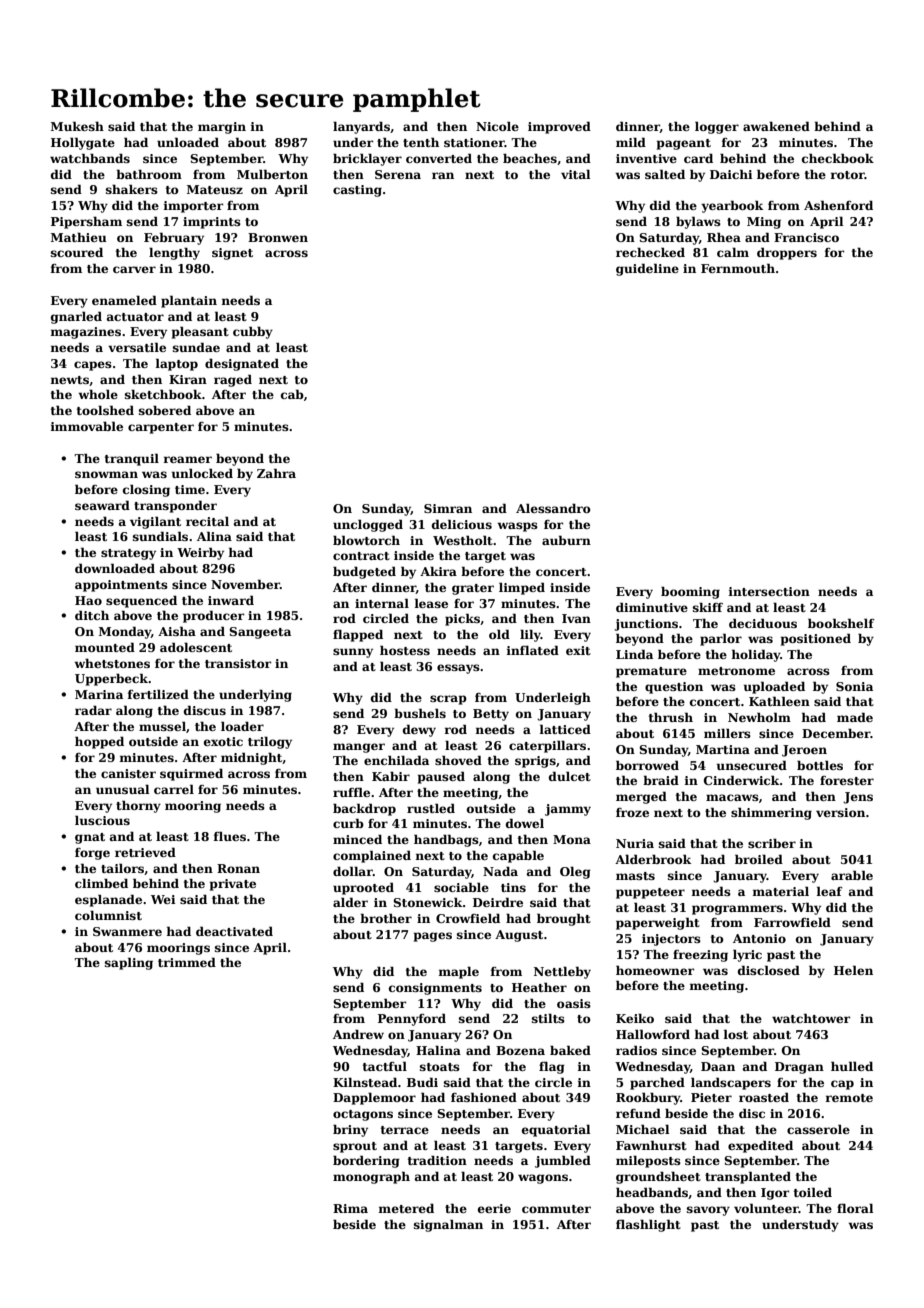  What do you see at coordinates (780, 891) in the screenshot?
I see `material` at bounding box center [780, 891].
